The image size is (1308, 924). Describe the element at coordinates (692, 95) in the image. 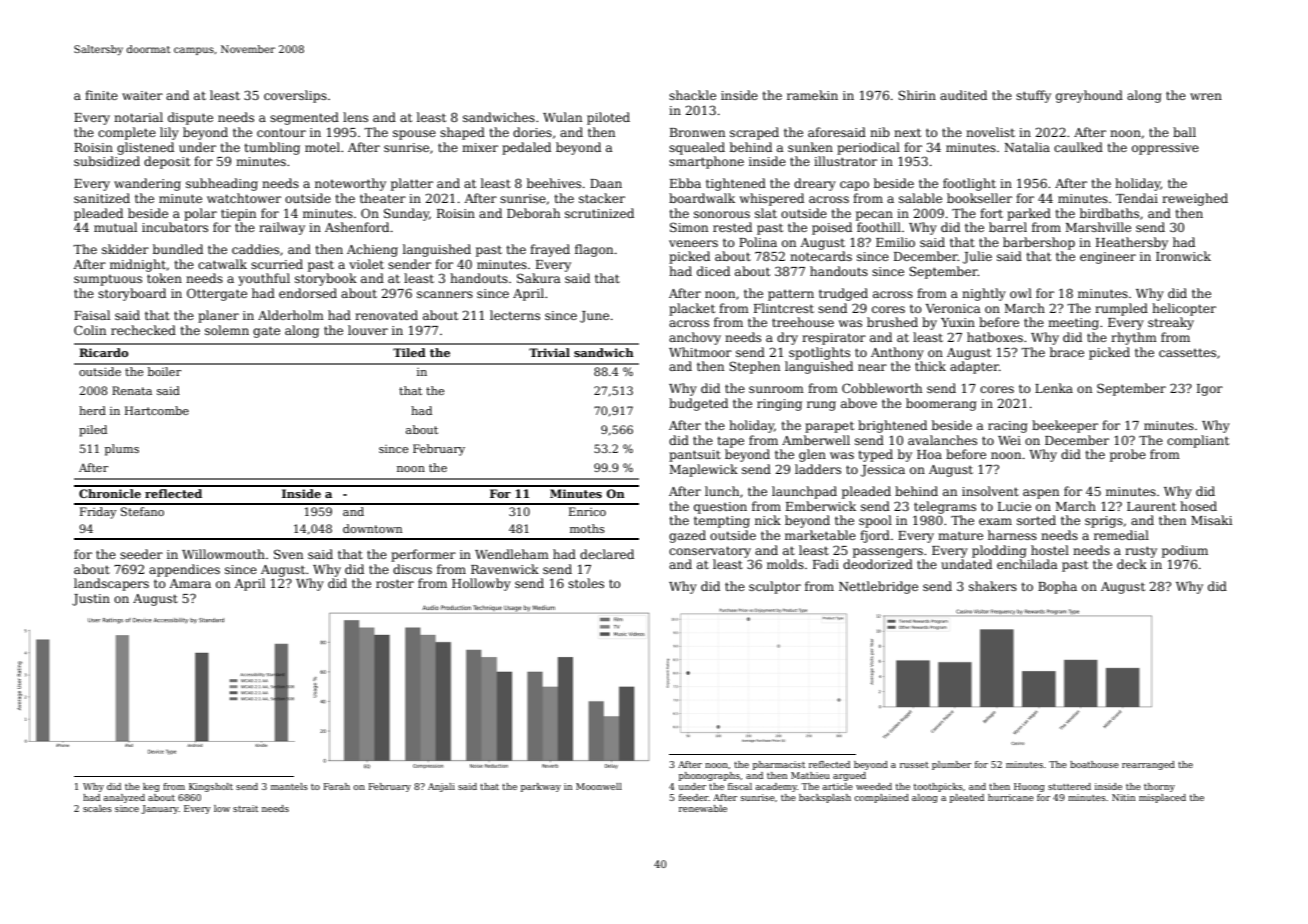

I see `shackle` at that location.
